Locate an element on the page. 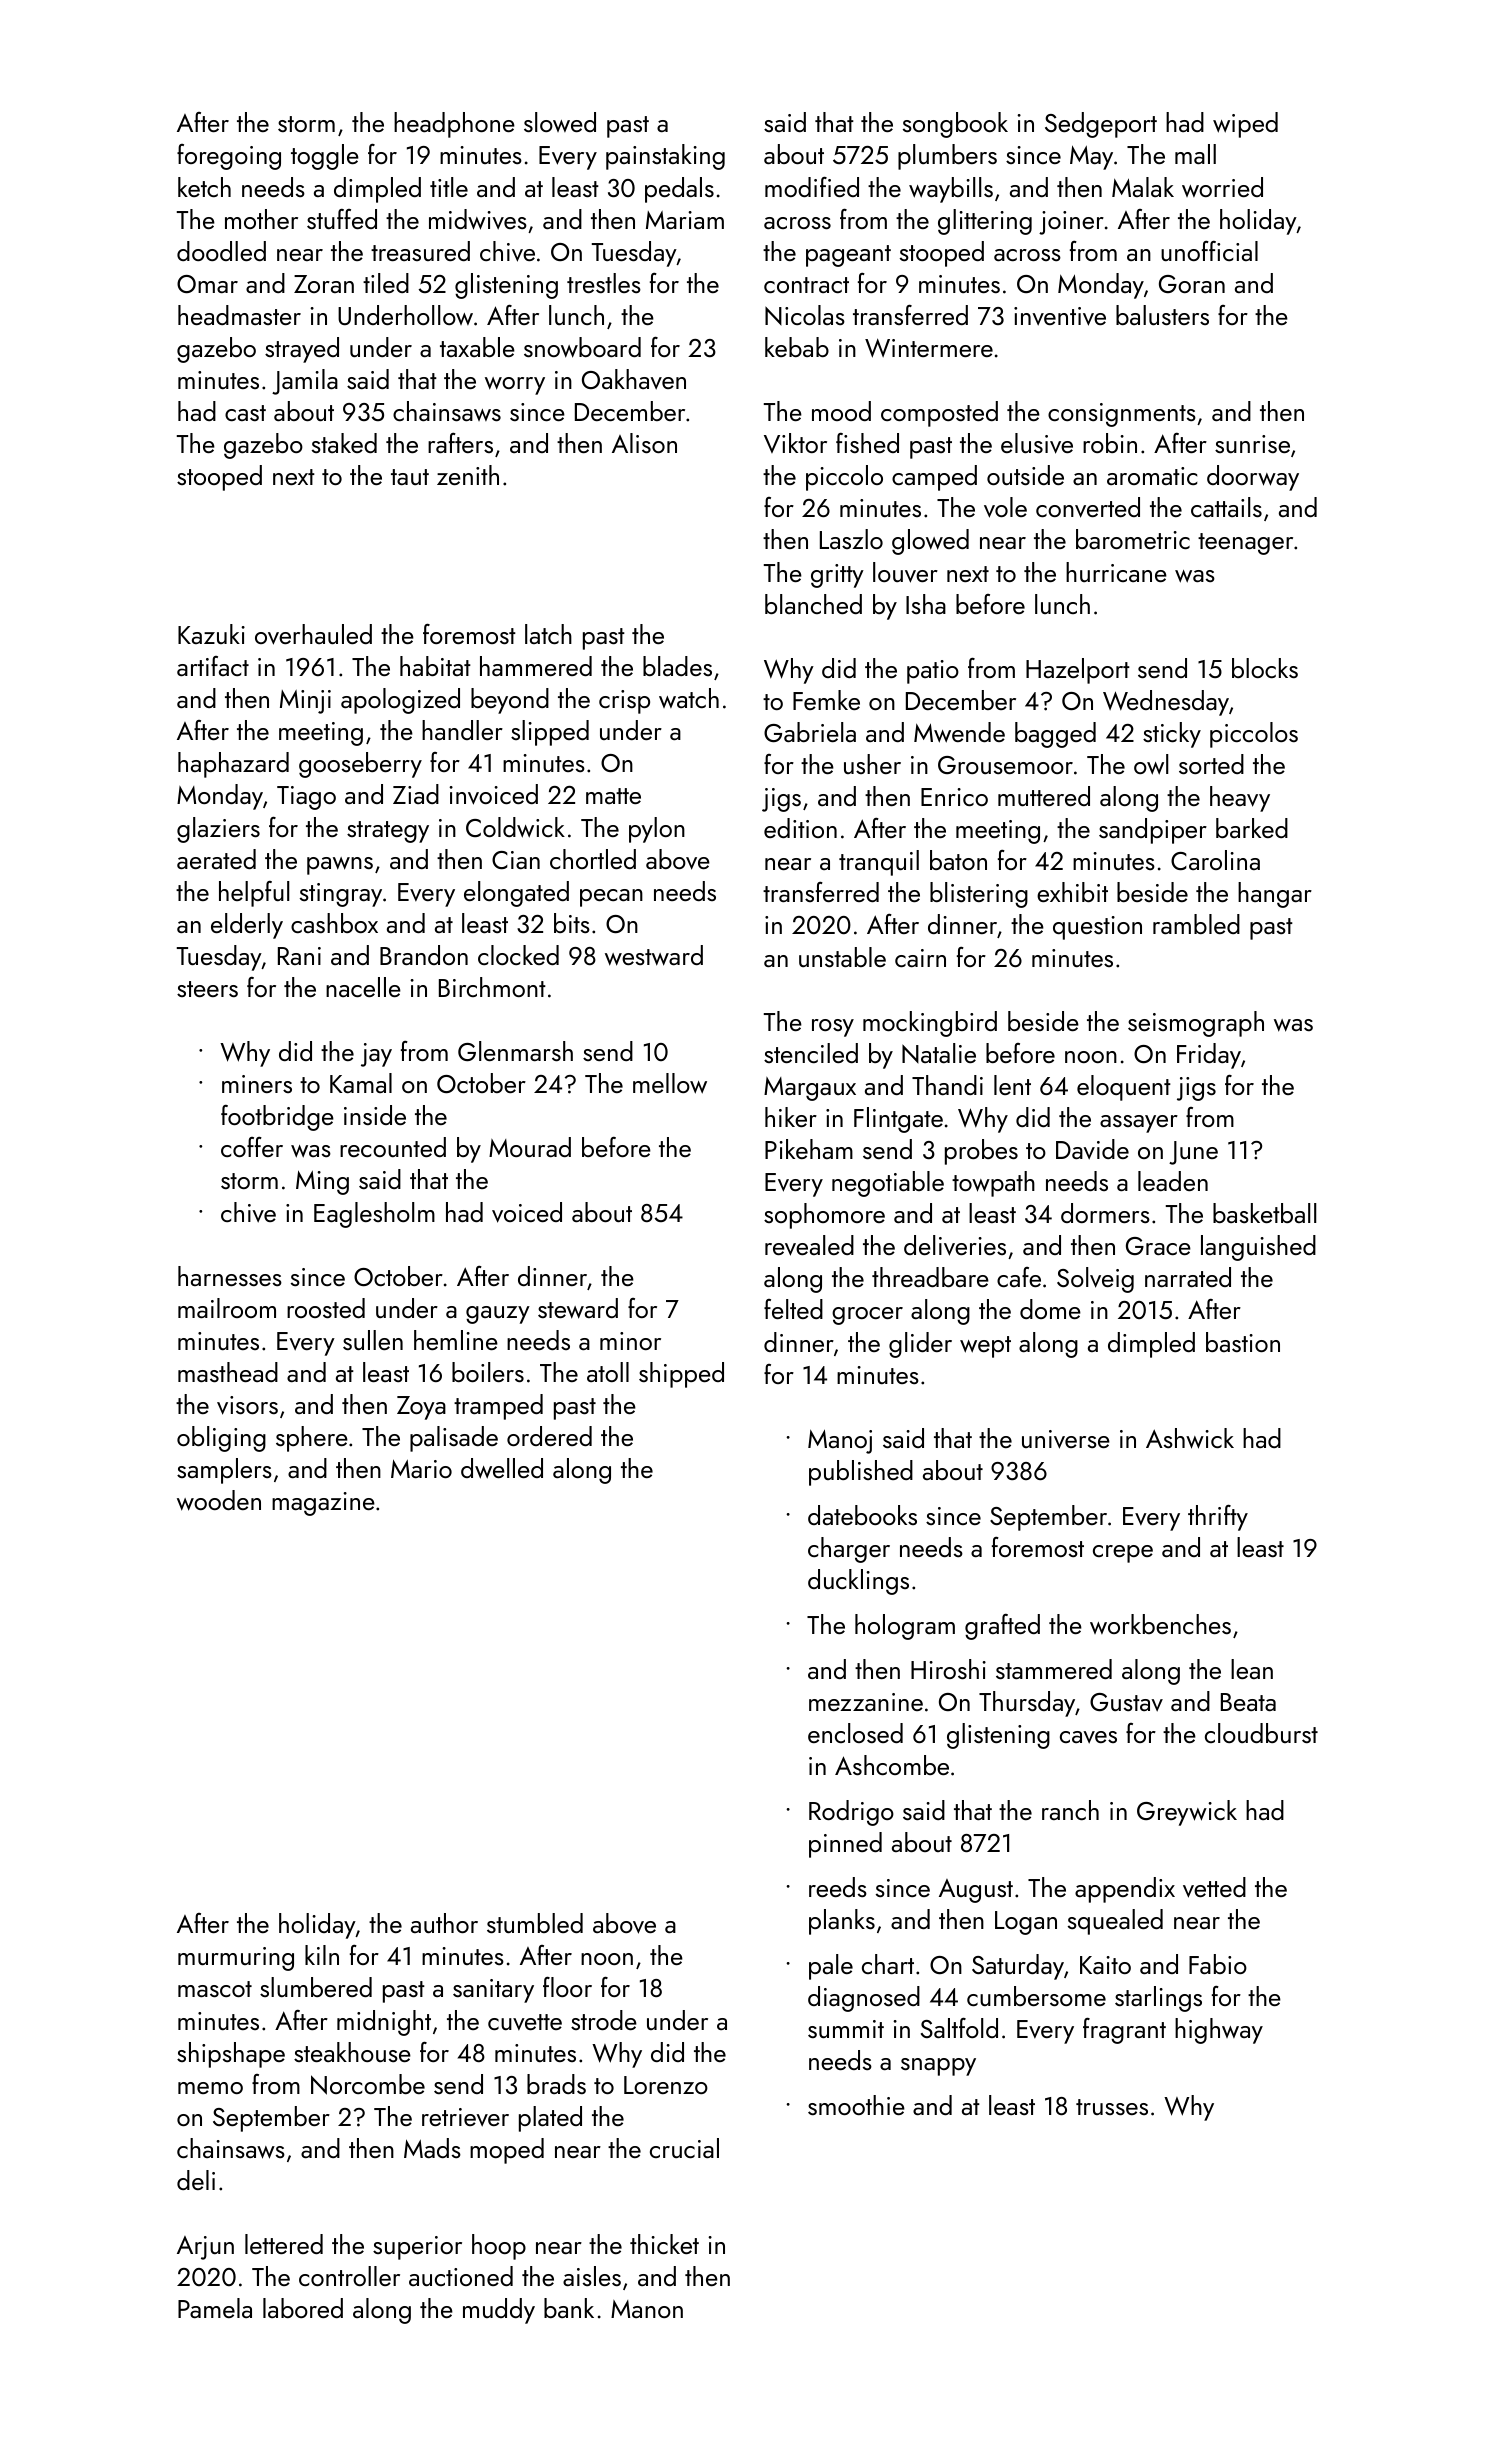 The width and height of the page is (1496, 2464). enclosed is located at coordinates (855, 1733).
